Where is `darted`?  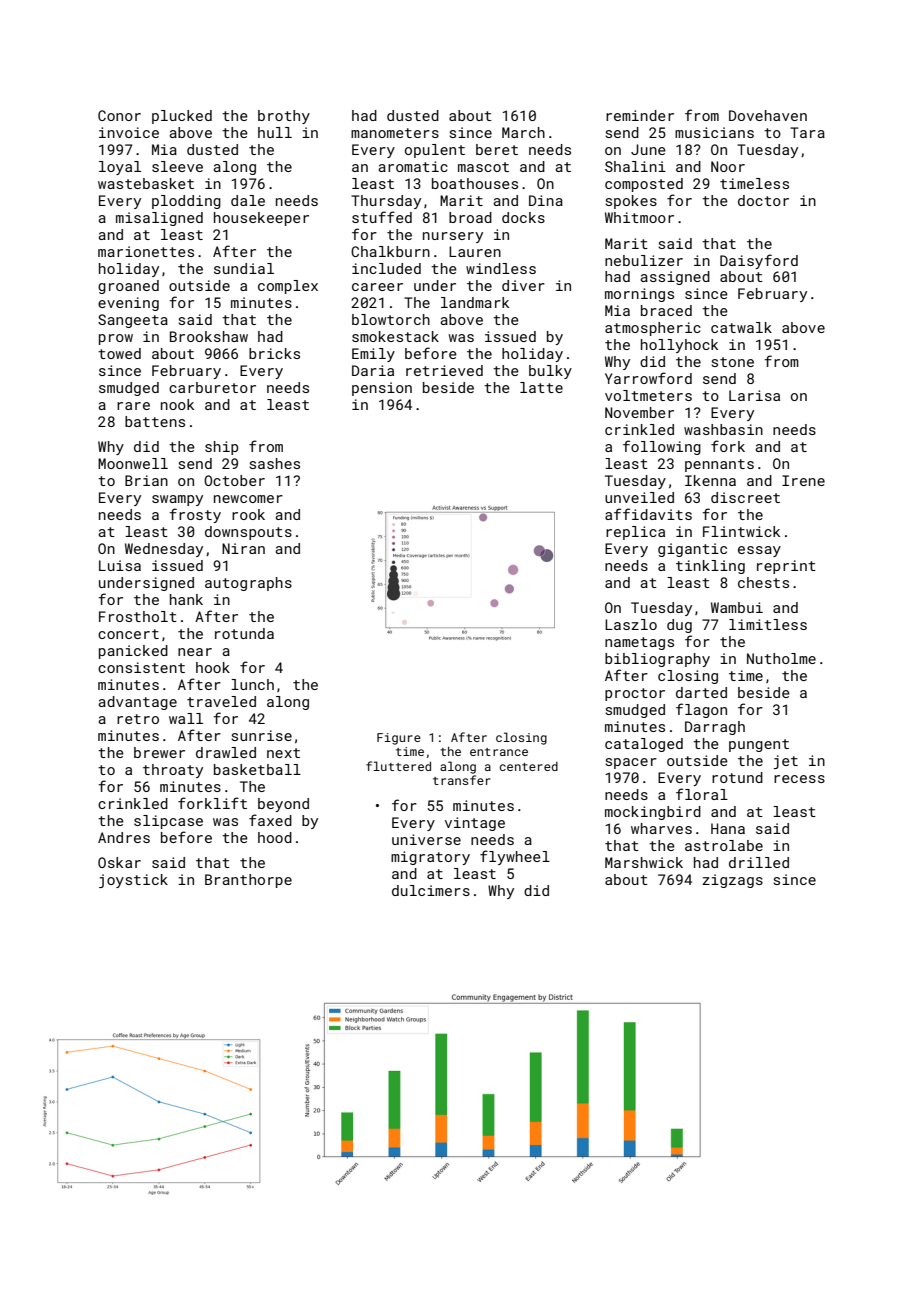
darted is located at coordinates (701, 692).
